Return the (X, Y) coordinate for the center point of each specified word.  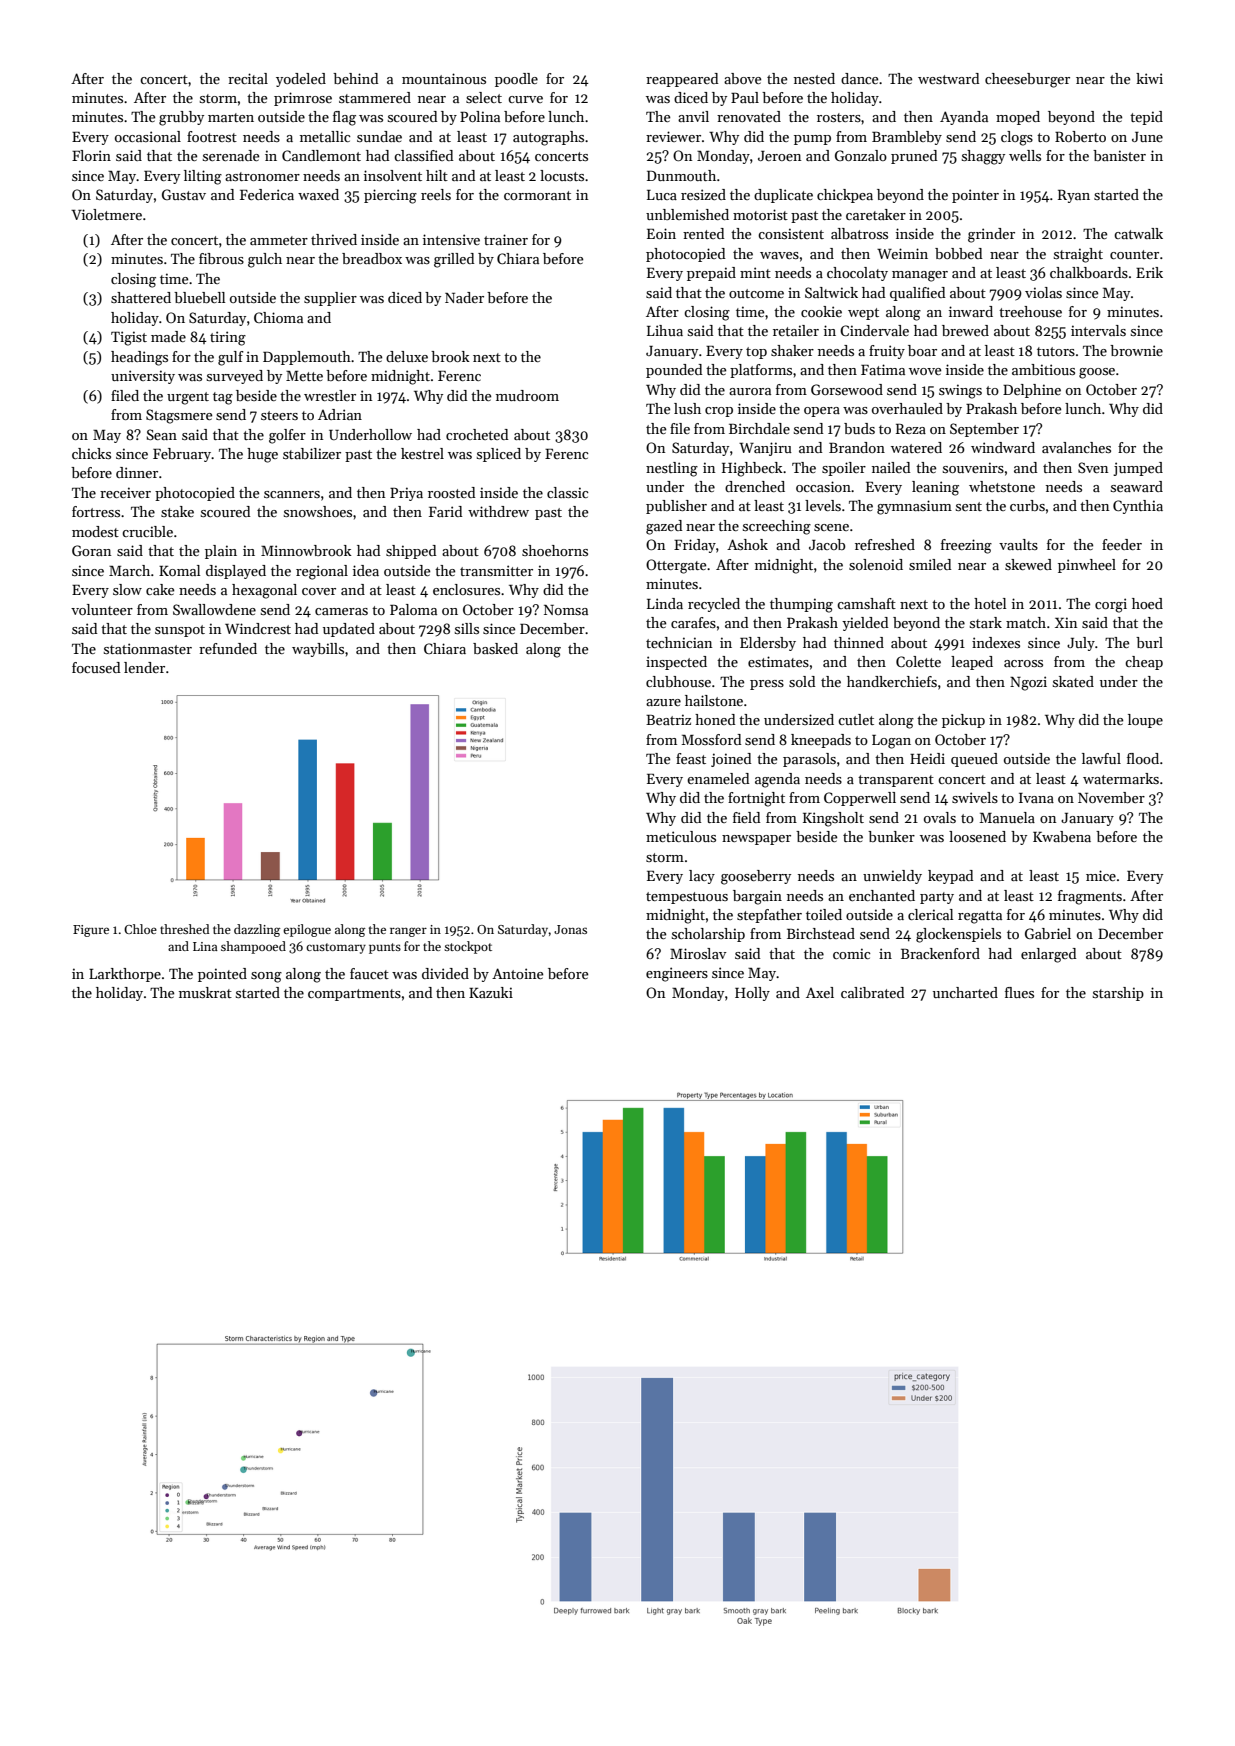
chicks (91, 453)
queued (974, 760)
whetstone (1002, 486)
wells (1025, 155)
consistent (791, 233)
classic (568, 492)
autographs (548, 138)
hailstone (714, 700)
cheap (1144, 663)
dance (859, 78)
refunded (228, 648)
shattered (141, 297)
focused (96, 667)
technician (679, 642)
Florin (91, 155)
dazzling (257, 930)
